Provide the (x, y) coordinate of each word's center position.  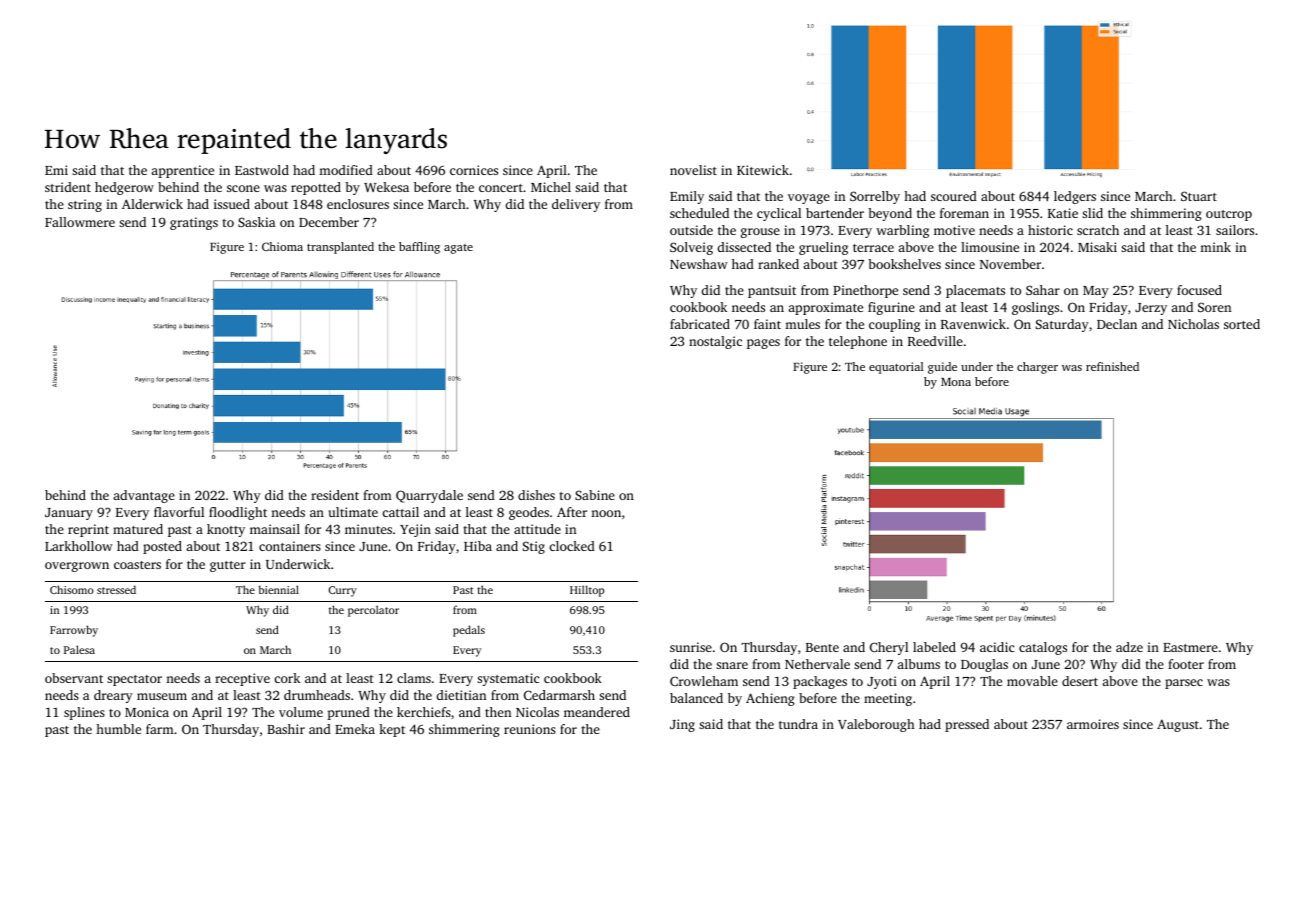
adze (1129, 647)
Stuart (1199, 196)
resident (335, 495)
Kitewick (763, 170)
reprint (88, 530)
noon (606, 513)
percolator (373, 611)
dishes (536, 495)
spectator (134, 680)
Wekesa (386, 187)
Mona (956, 382)
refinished (1112, 366)
